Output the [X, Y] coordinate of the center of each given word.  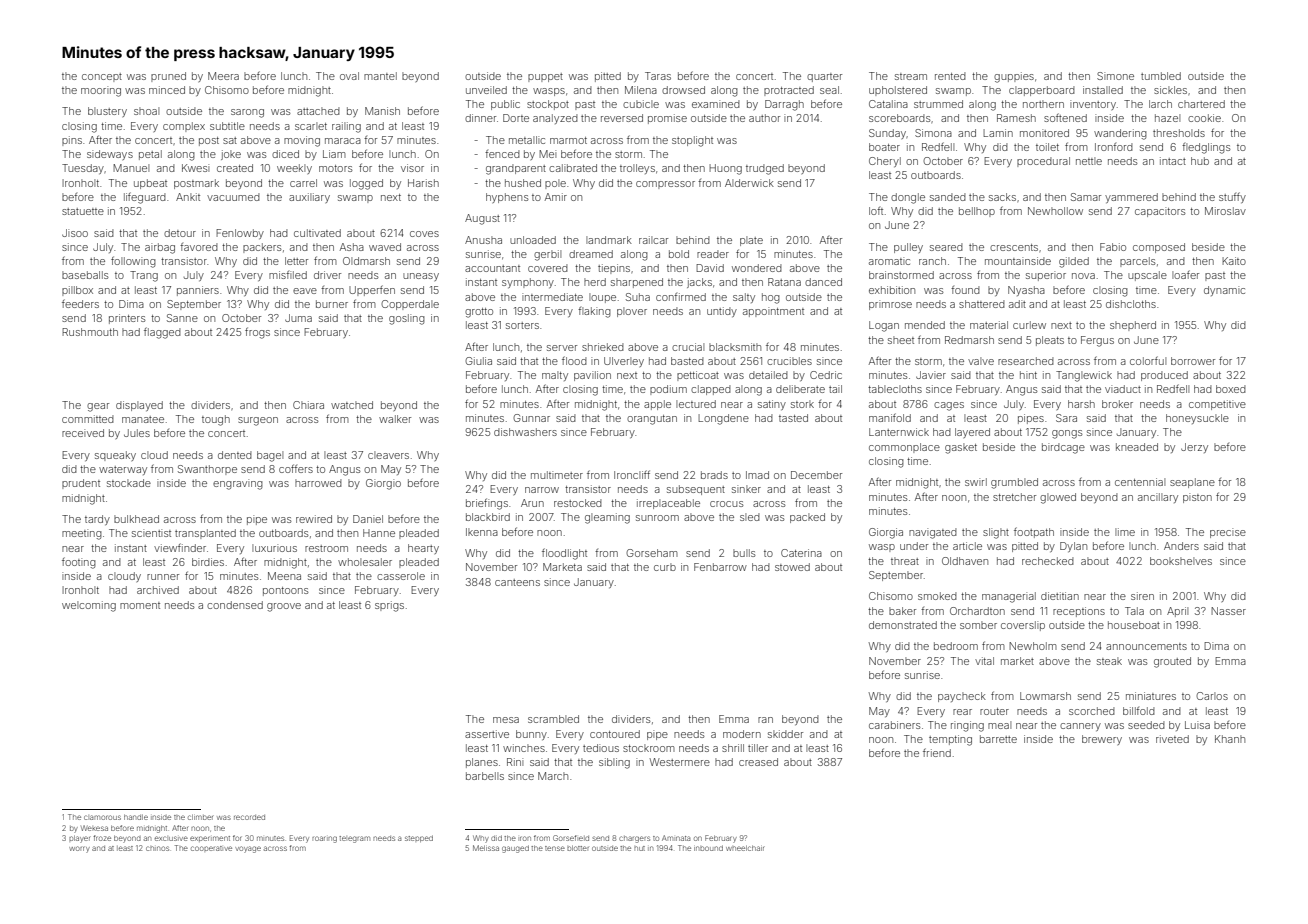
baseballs [85, 275]
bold [679, 254]
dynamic [1224, 291]
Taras [658, 76]
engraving [238, 484]
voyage [248, 849]
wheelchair [745, 848]
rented [950, 76]
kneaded [1137, 447]
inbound [708, 848]
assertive [487, 734]
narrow [542, 490]
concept [102, 77]
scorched [1092, 711]
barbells [485, 776]
